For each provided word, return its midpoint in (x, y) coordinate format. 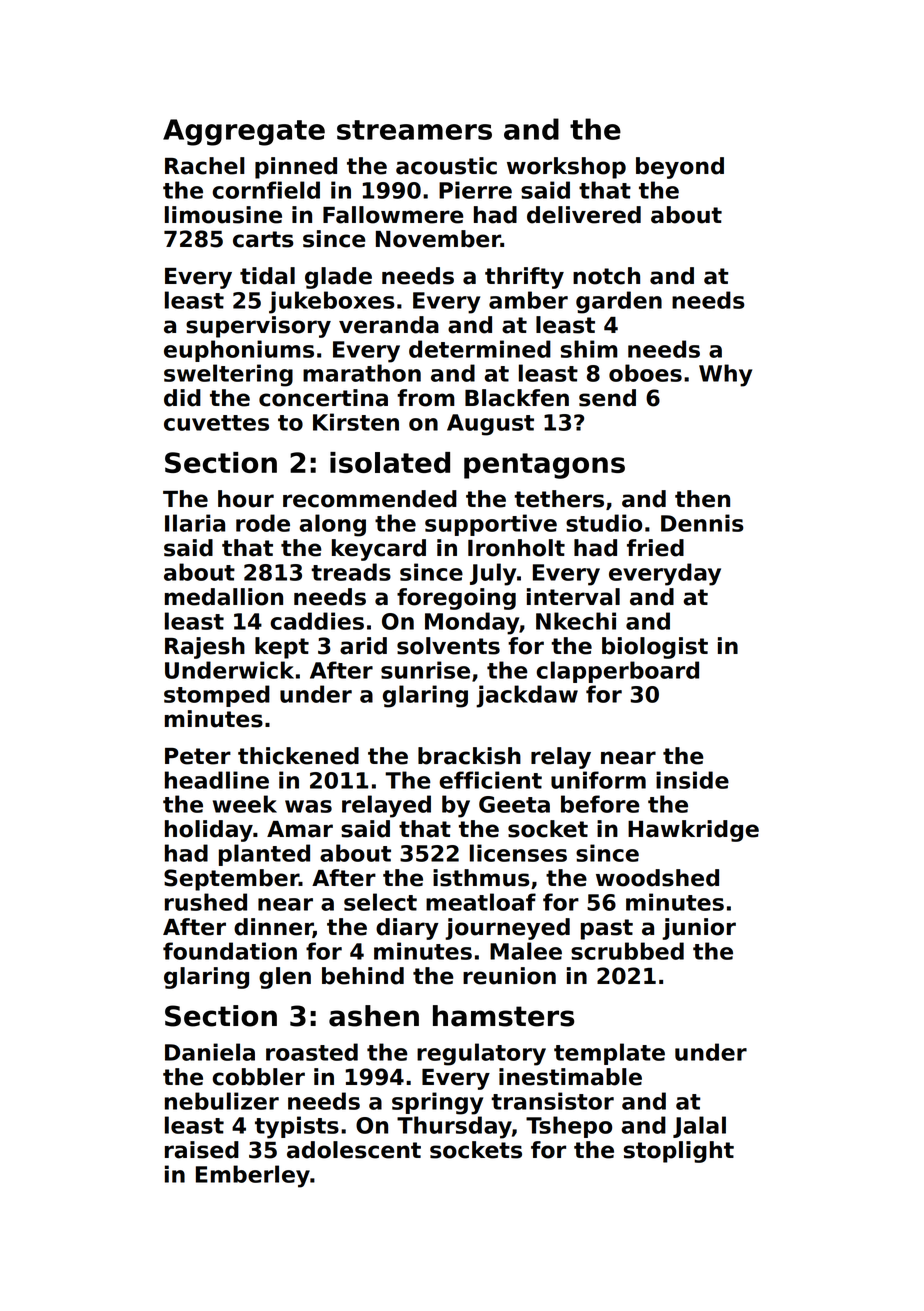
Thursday (454, 1127)
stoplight (679, 1152)
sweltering (228, 375)
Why (725, 375)
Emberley (253, 1176)
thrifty (524, 278)
